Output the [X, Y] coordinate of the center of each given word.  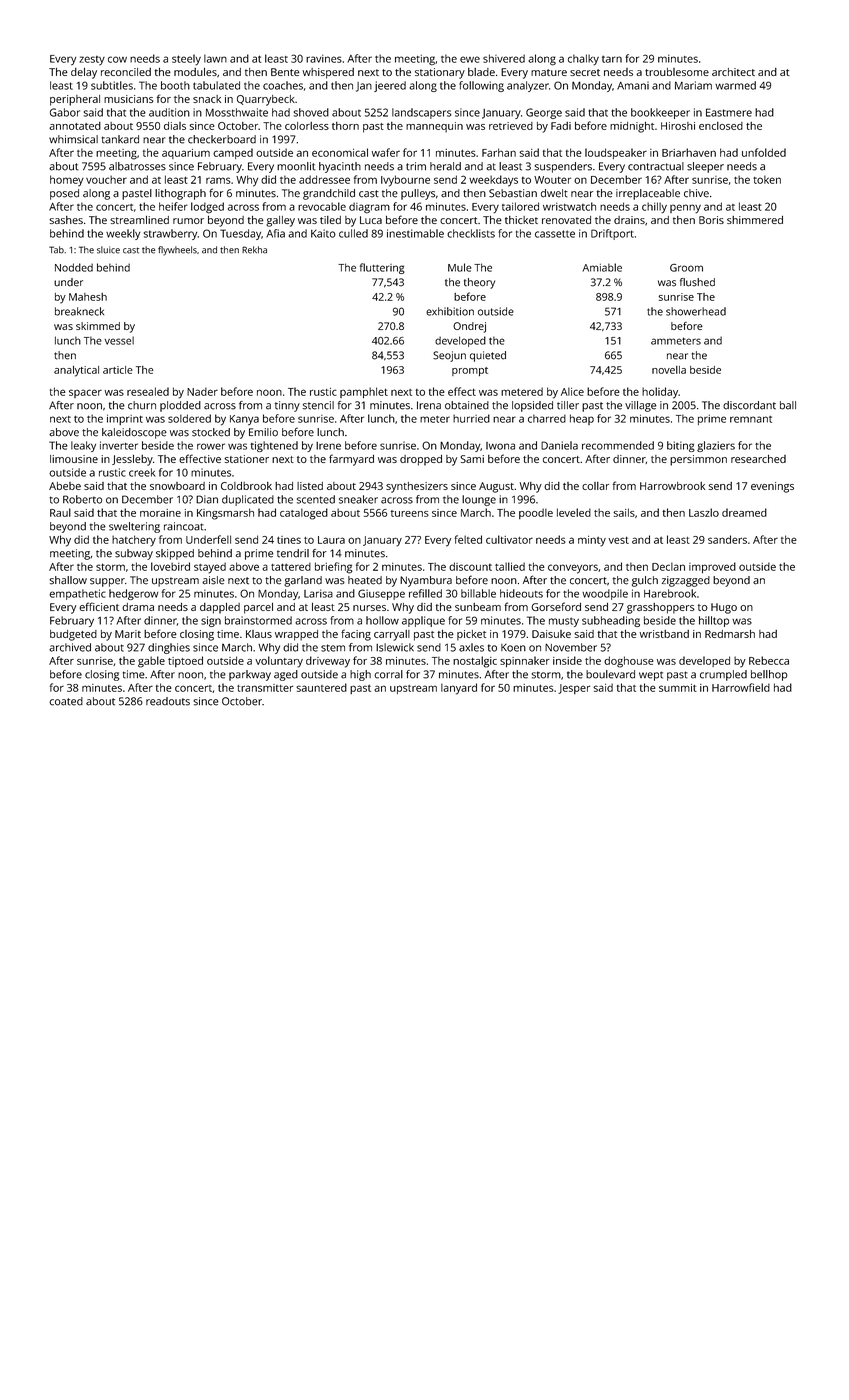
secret [585, 72]
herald [445, 166]
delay [84, 73]
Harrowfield [741, 687]
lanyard [459, 689]
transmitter [265, 688]
